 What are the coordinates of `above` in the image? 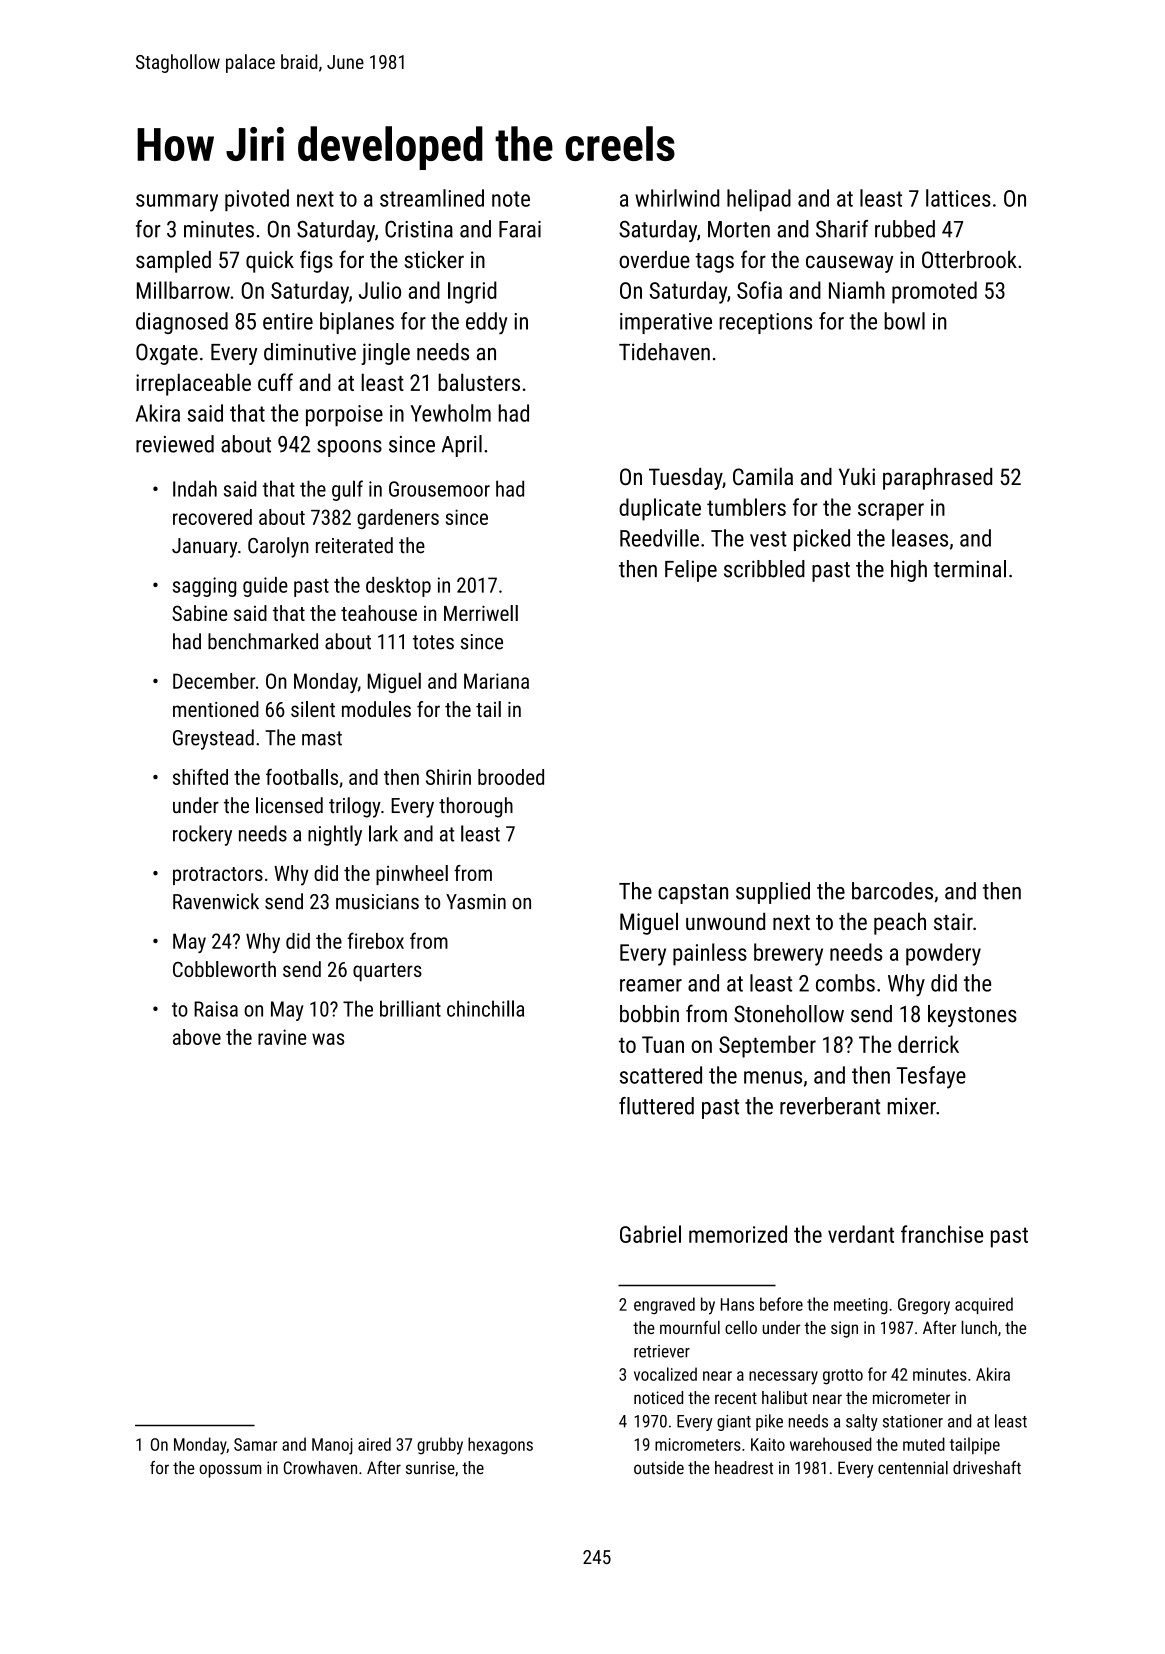 It's located at (197, 1037).
